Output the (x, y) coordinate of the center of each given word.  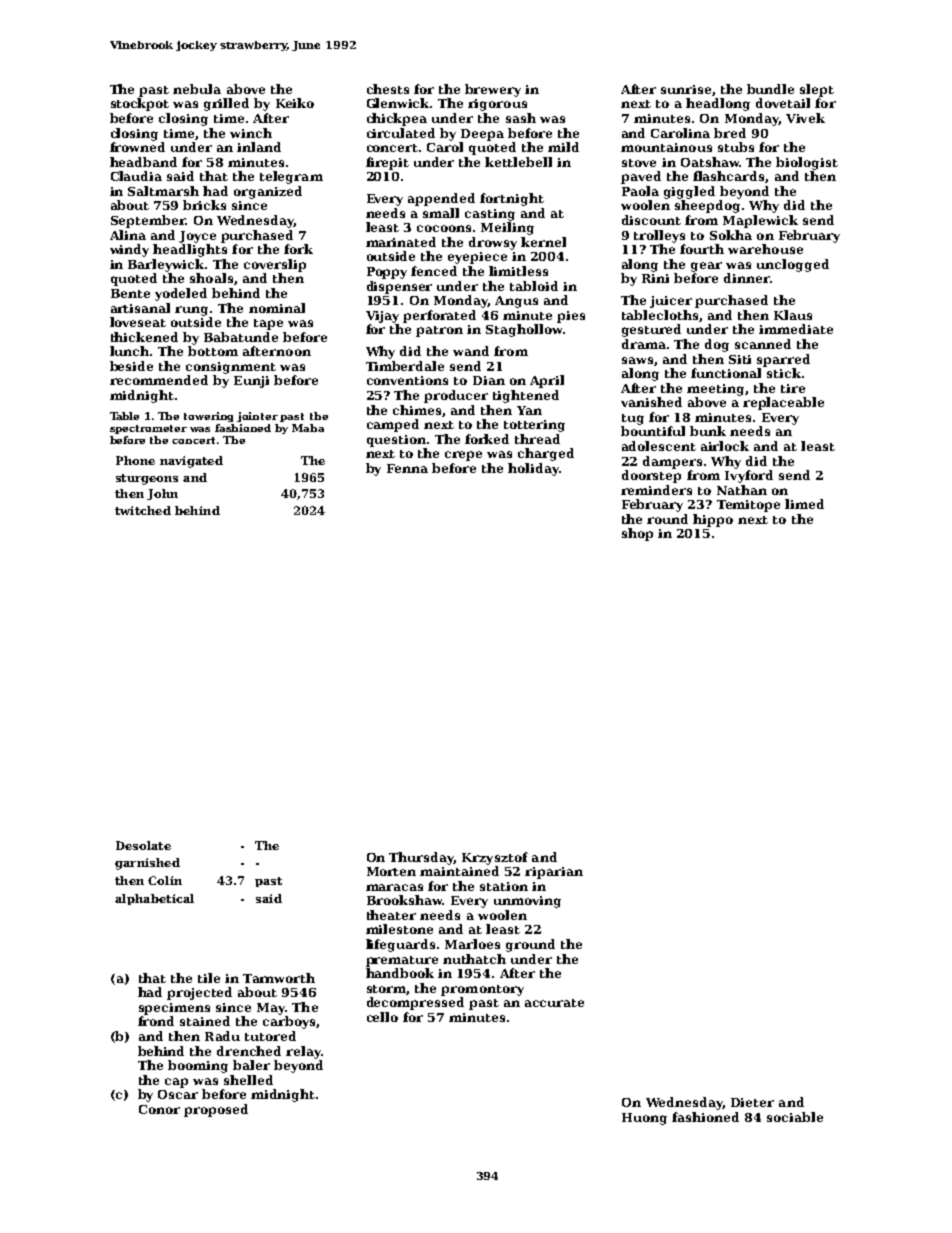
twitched (143, 510)
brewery (493, 90)
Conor (159, 1109)
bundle (770, 89)
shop (637, 534)
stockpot (140, 104)
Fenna (407, 468)
